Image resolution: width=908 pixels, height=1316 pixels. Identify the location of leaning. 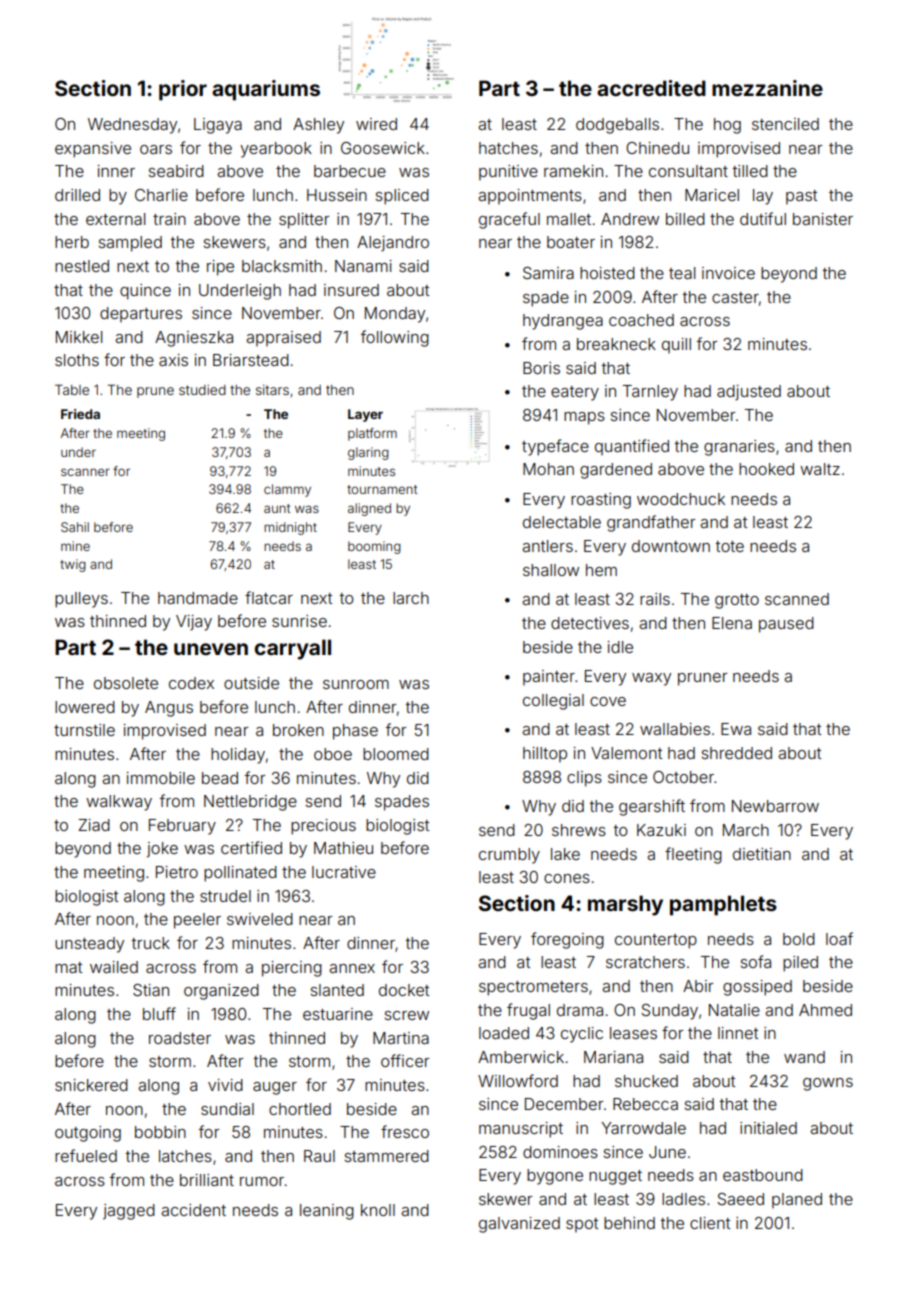
(327, 1212).
